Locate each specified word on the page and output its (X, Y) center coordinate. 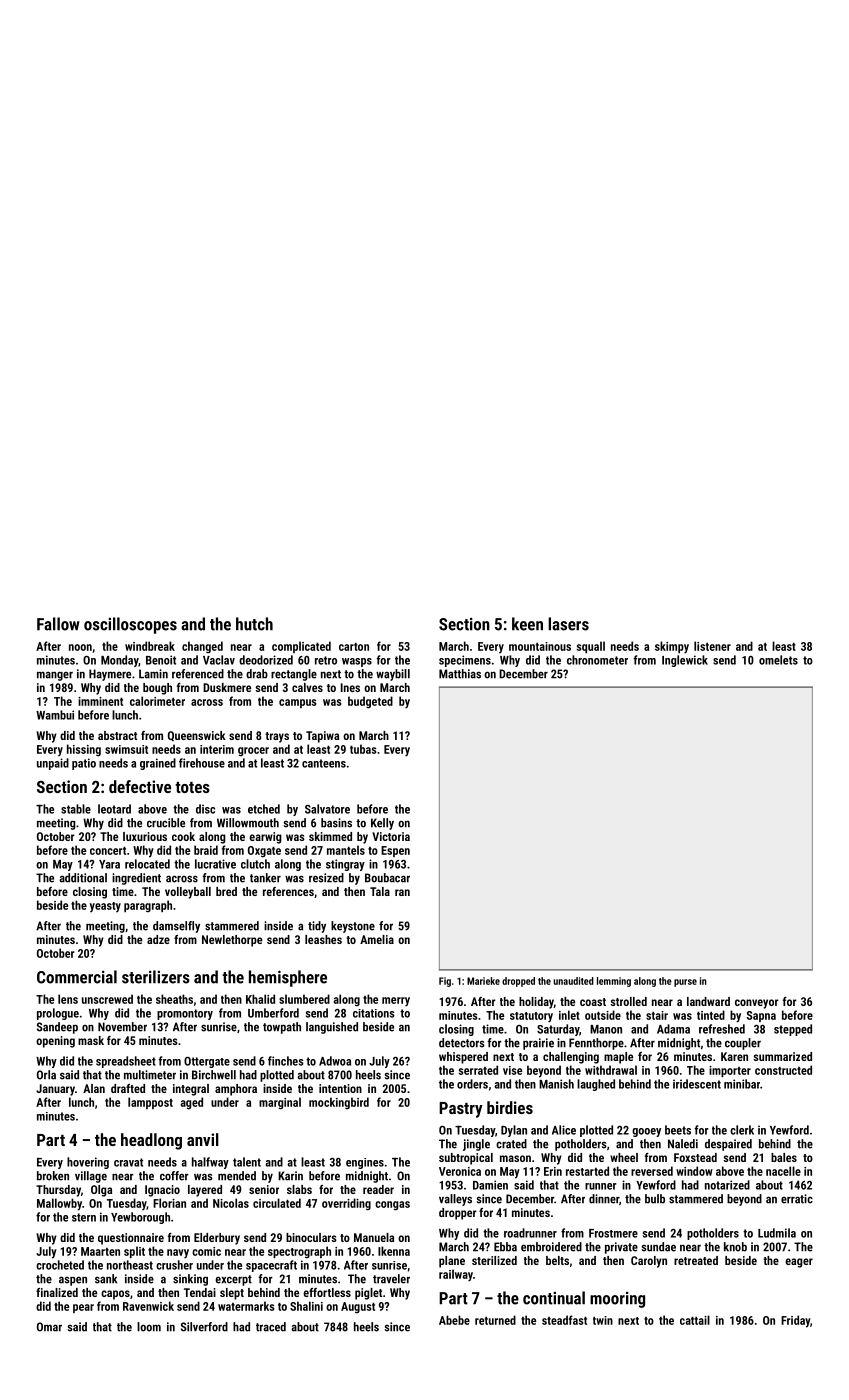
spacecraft (271, 1266)
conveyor (757, 1004)
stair (657, 1015)
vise (512, 1070)
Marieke (483, 981)
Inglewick (685, 661)
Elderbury (217, 1239)
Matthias (460, 674)
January (55, 1090)
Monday (119, 661)
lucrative (215, 864)
